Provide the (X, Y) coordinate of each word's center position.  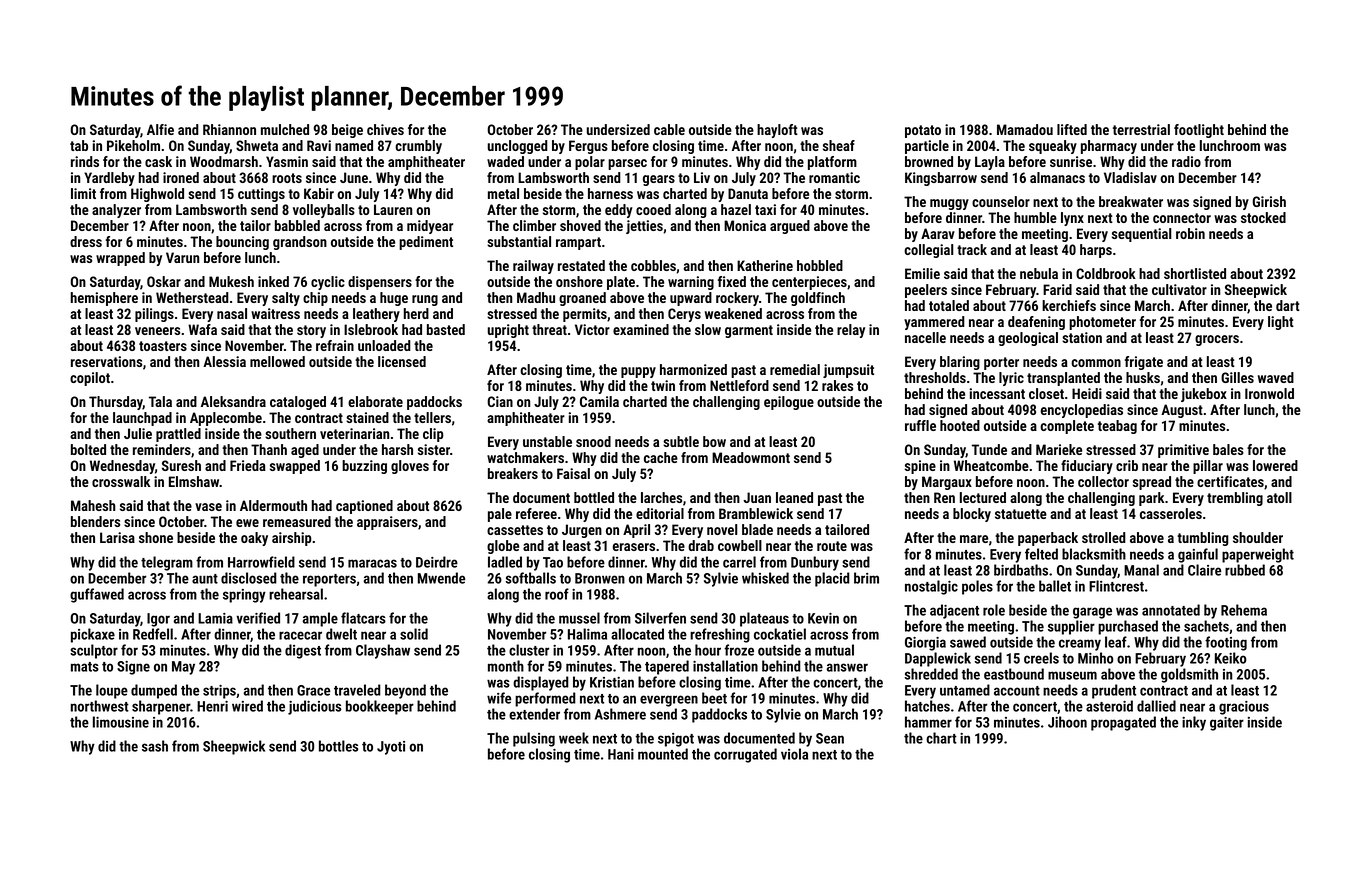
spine (920, 467)
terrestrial (1141, 129)
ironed (181, 177)
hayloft (777, 131)
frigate (1144, 363)
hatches (927, 706)
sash (155, 746)
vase (208, 507)
